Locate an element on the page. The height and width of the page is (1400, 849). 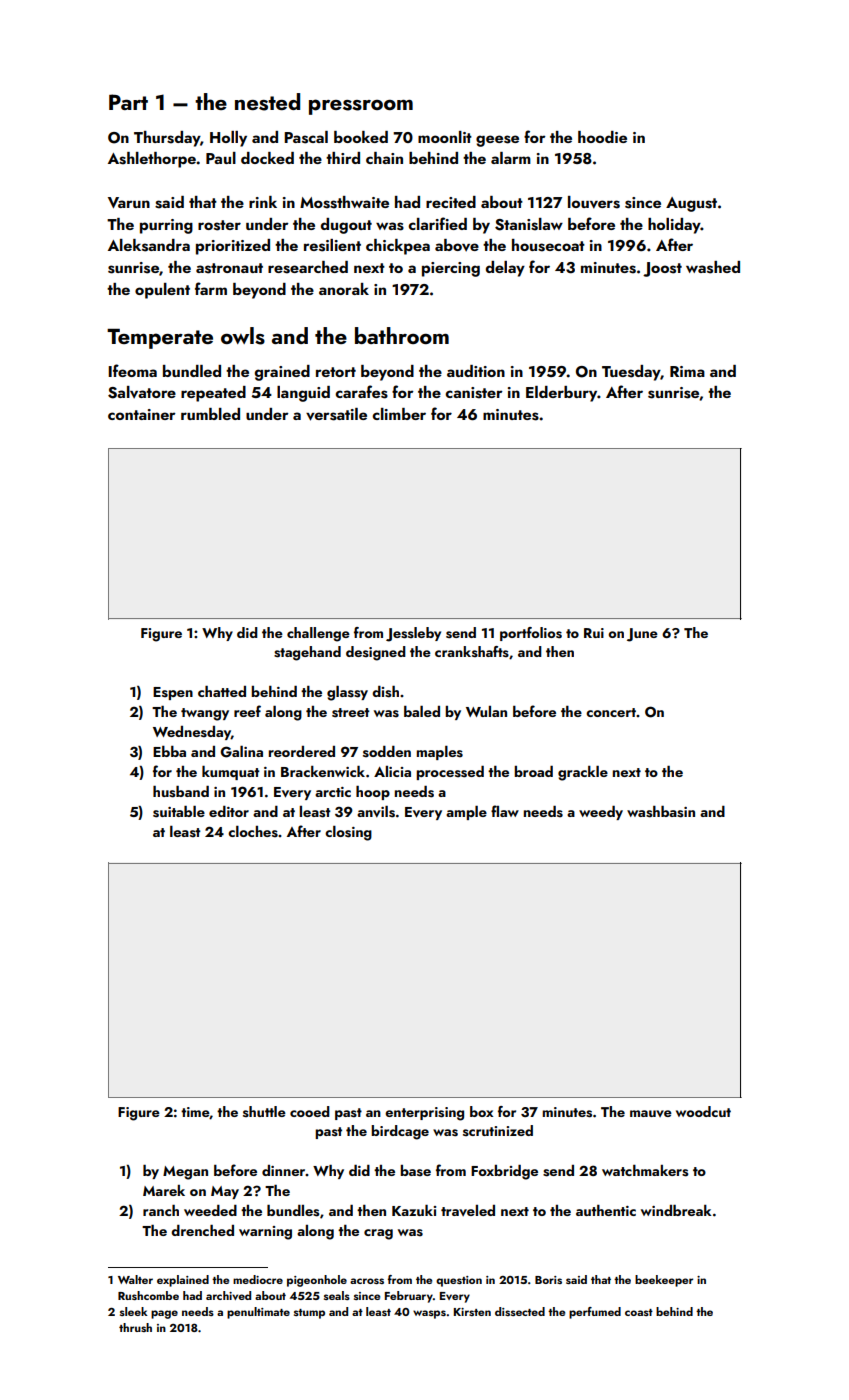
cooed is located at coordinates (310, 1111).
